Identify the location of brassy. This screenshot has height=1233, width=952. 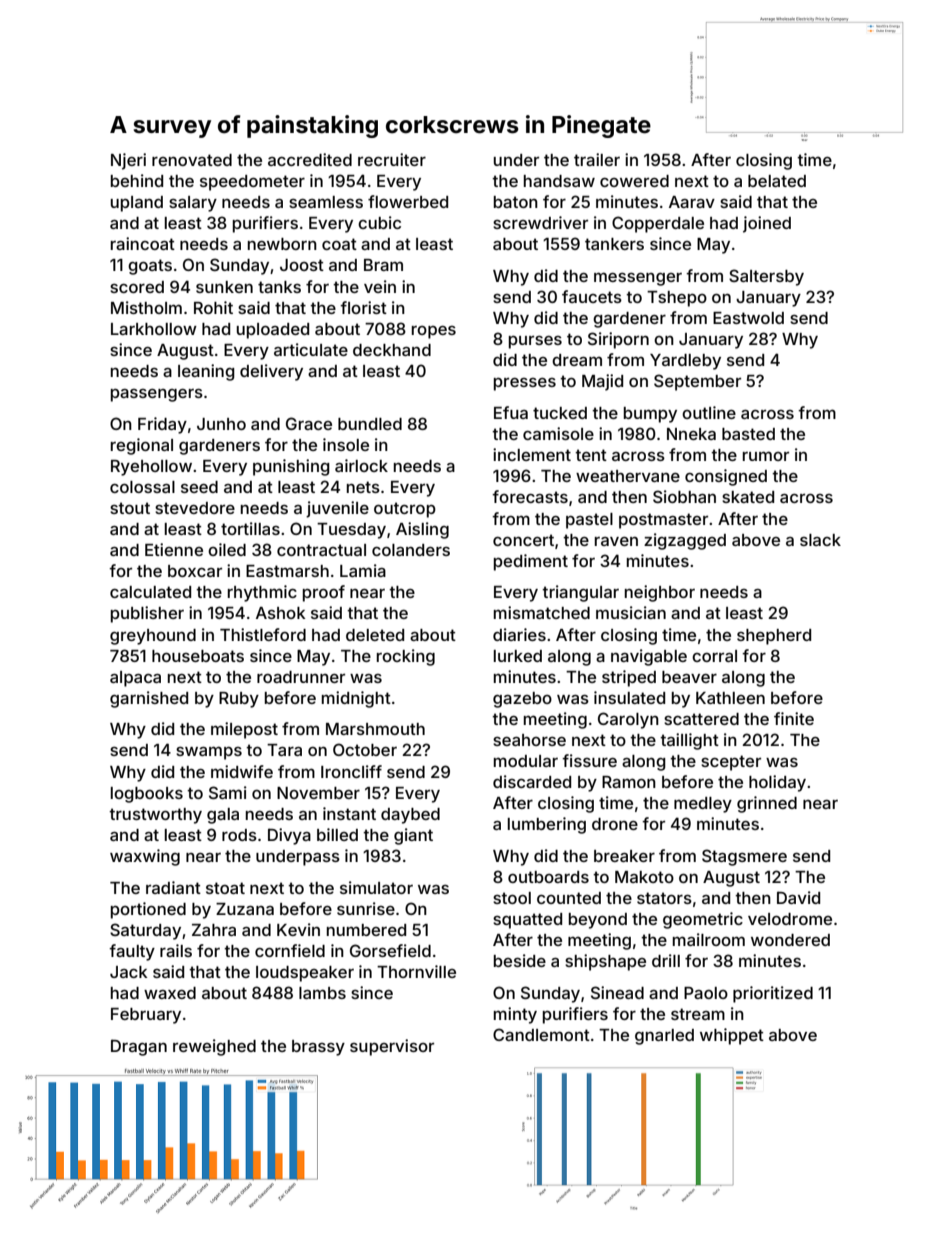
(318, 1048).
